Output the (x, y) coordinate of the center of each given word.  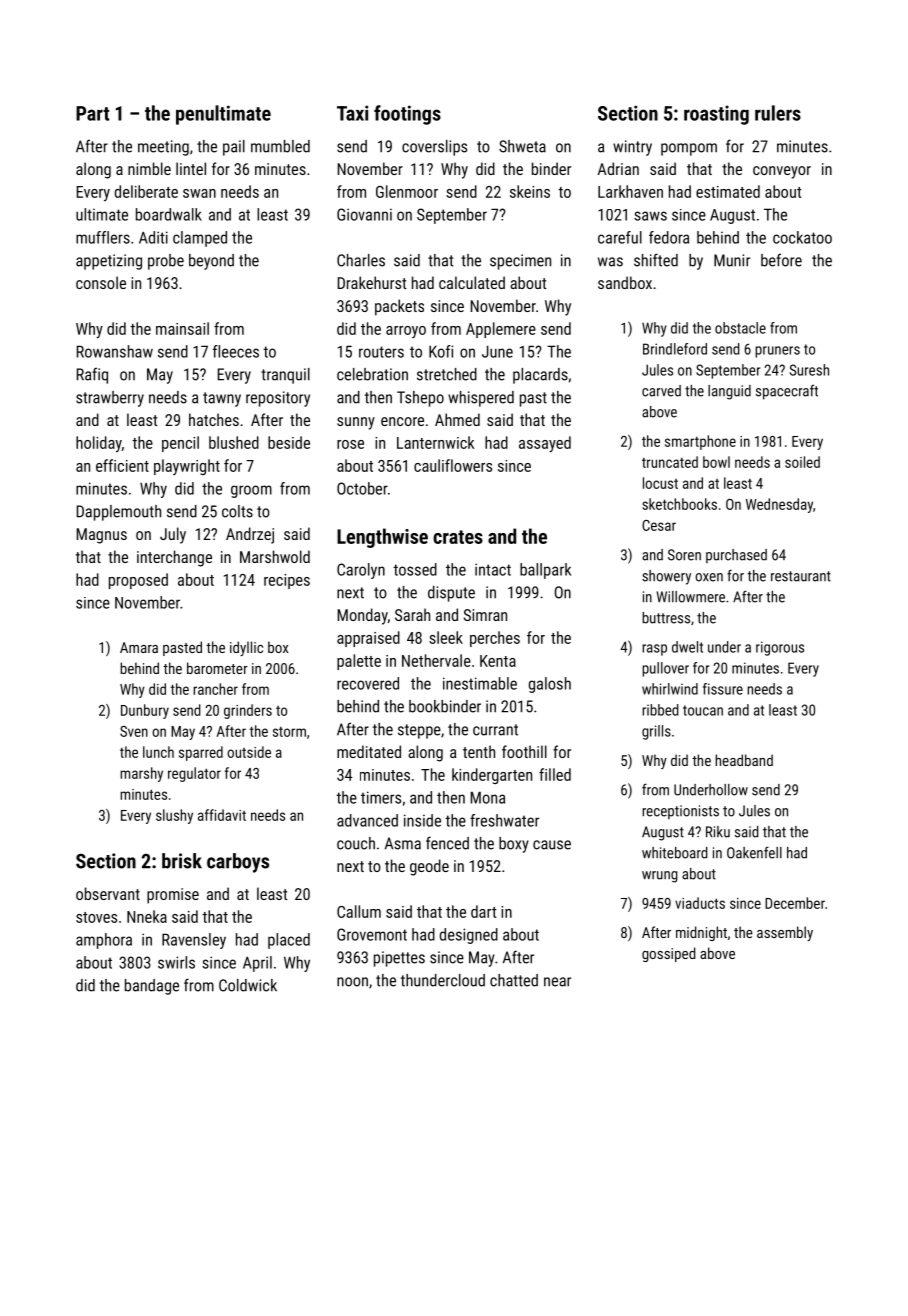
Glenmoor (407, 191)
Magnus (102, 536)
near (557, 982)
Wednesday (779, 505)
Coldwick (248, 985)
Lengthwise (382, 538)
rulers (778, 113)
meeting (163, 148)
